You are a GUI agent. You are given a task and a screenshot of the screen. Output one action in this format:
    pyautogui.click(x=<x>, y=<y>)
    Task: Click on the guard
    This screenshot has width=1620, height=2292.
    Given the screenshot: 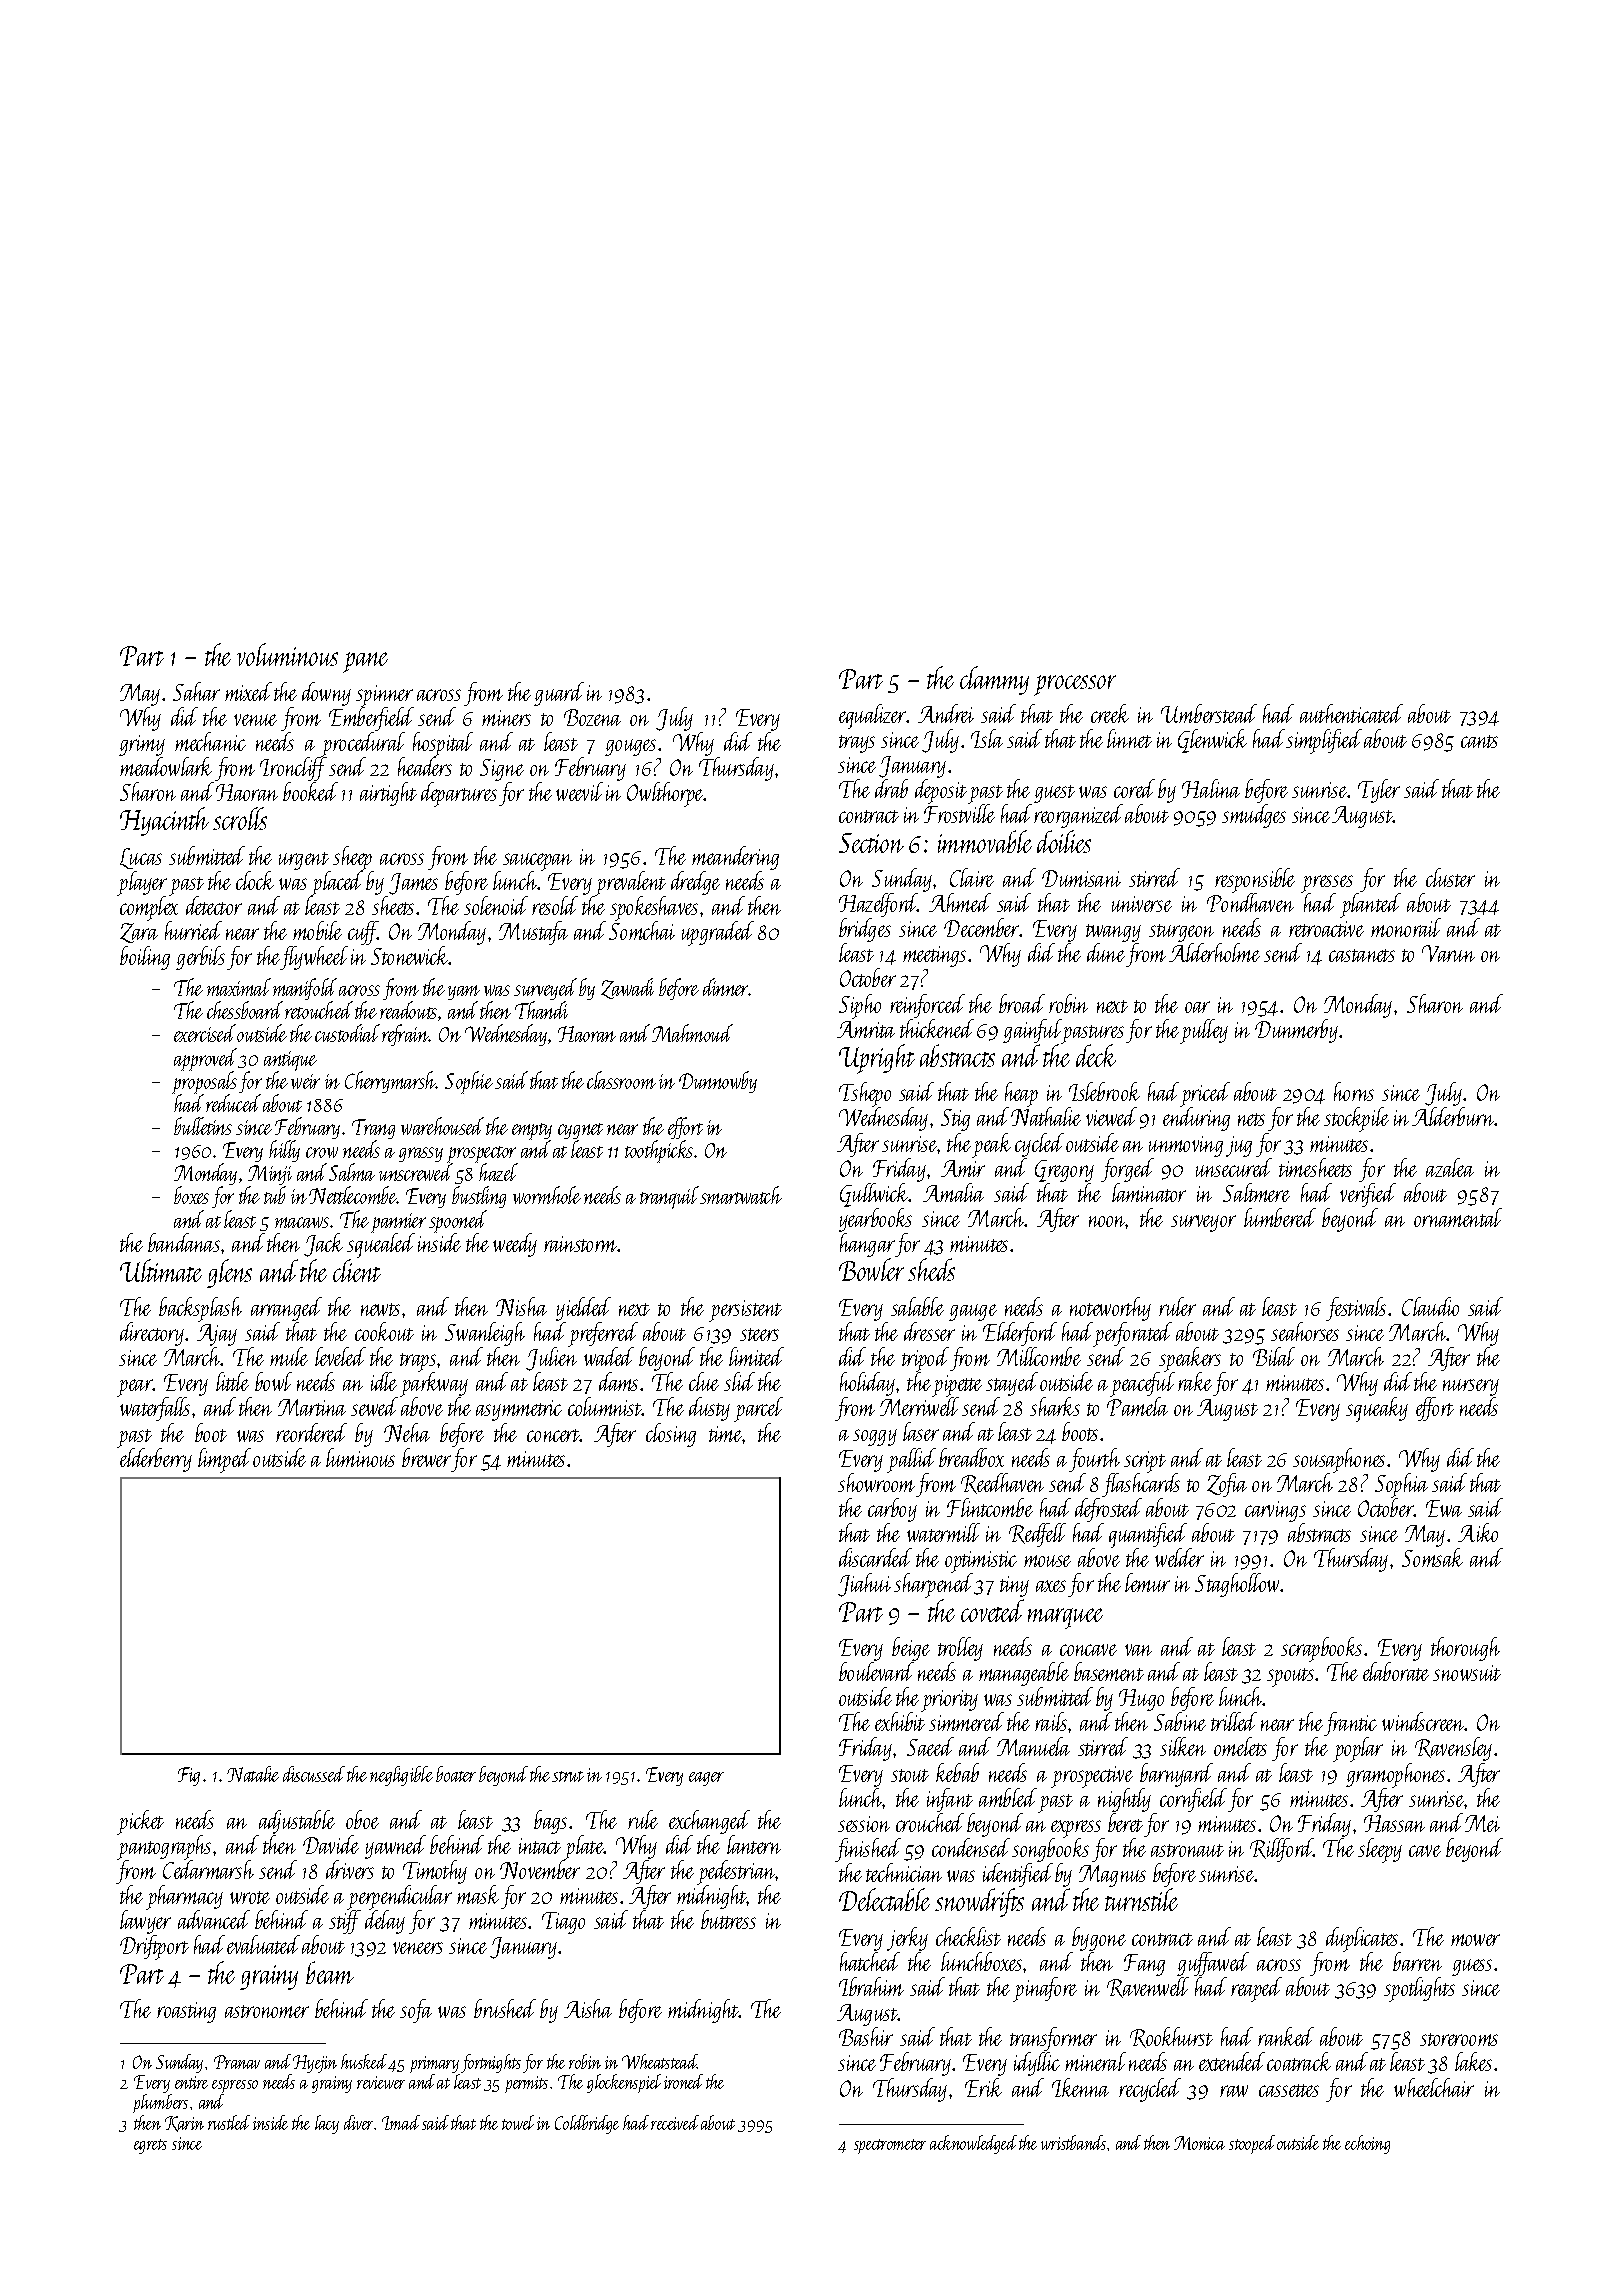 What is the action you would take?
    pyautogui.click(x=559, y=694)
